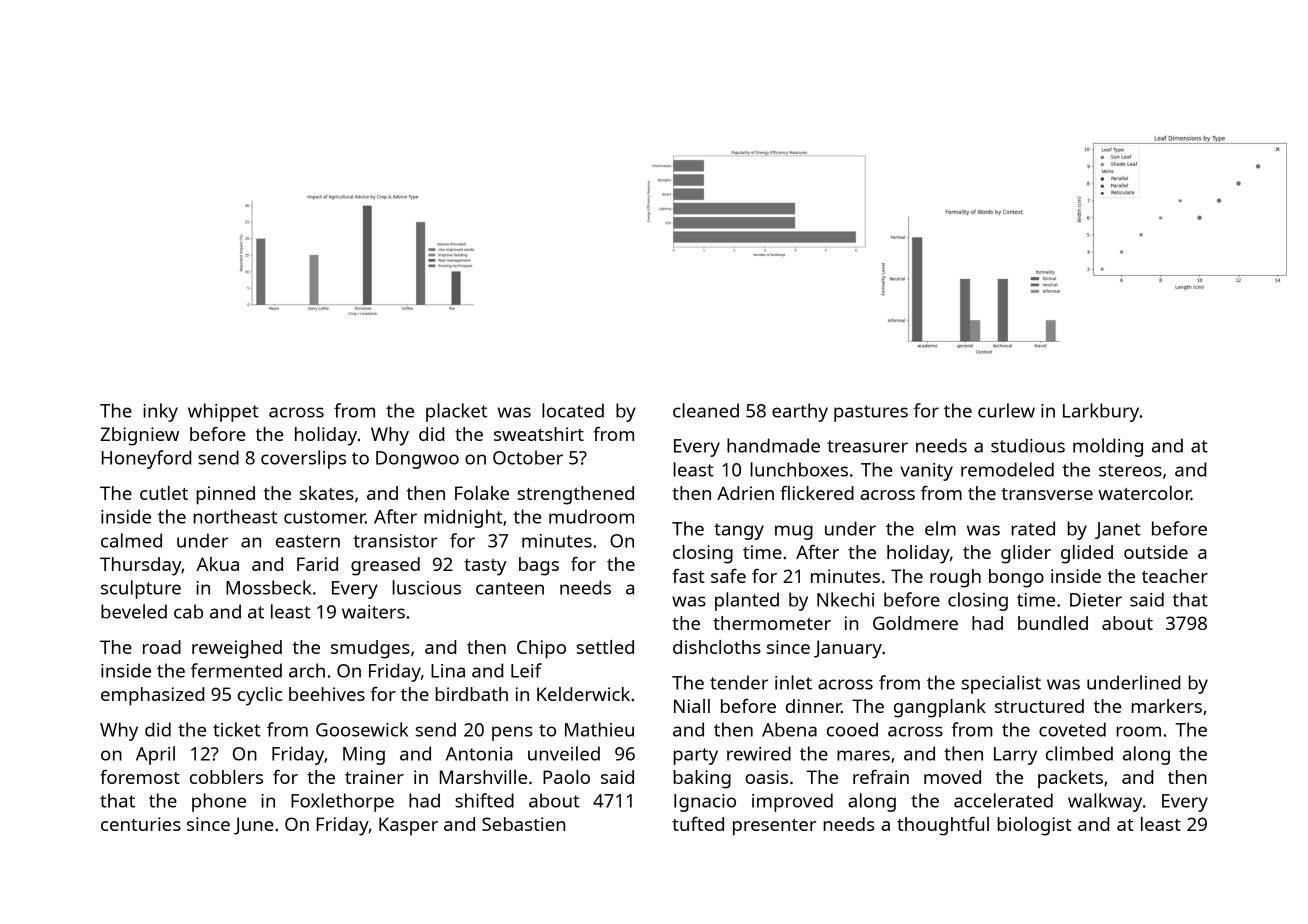  Describe the element at coordinates (456, 412) in the screenshot. I see `placket` at that location.
